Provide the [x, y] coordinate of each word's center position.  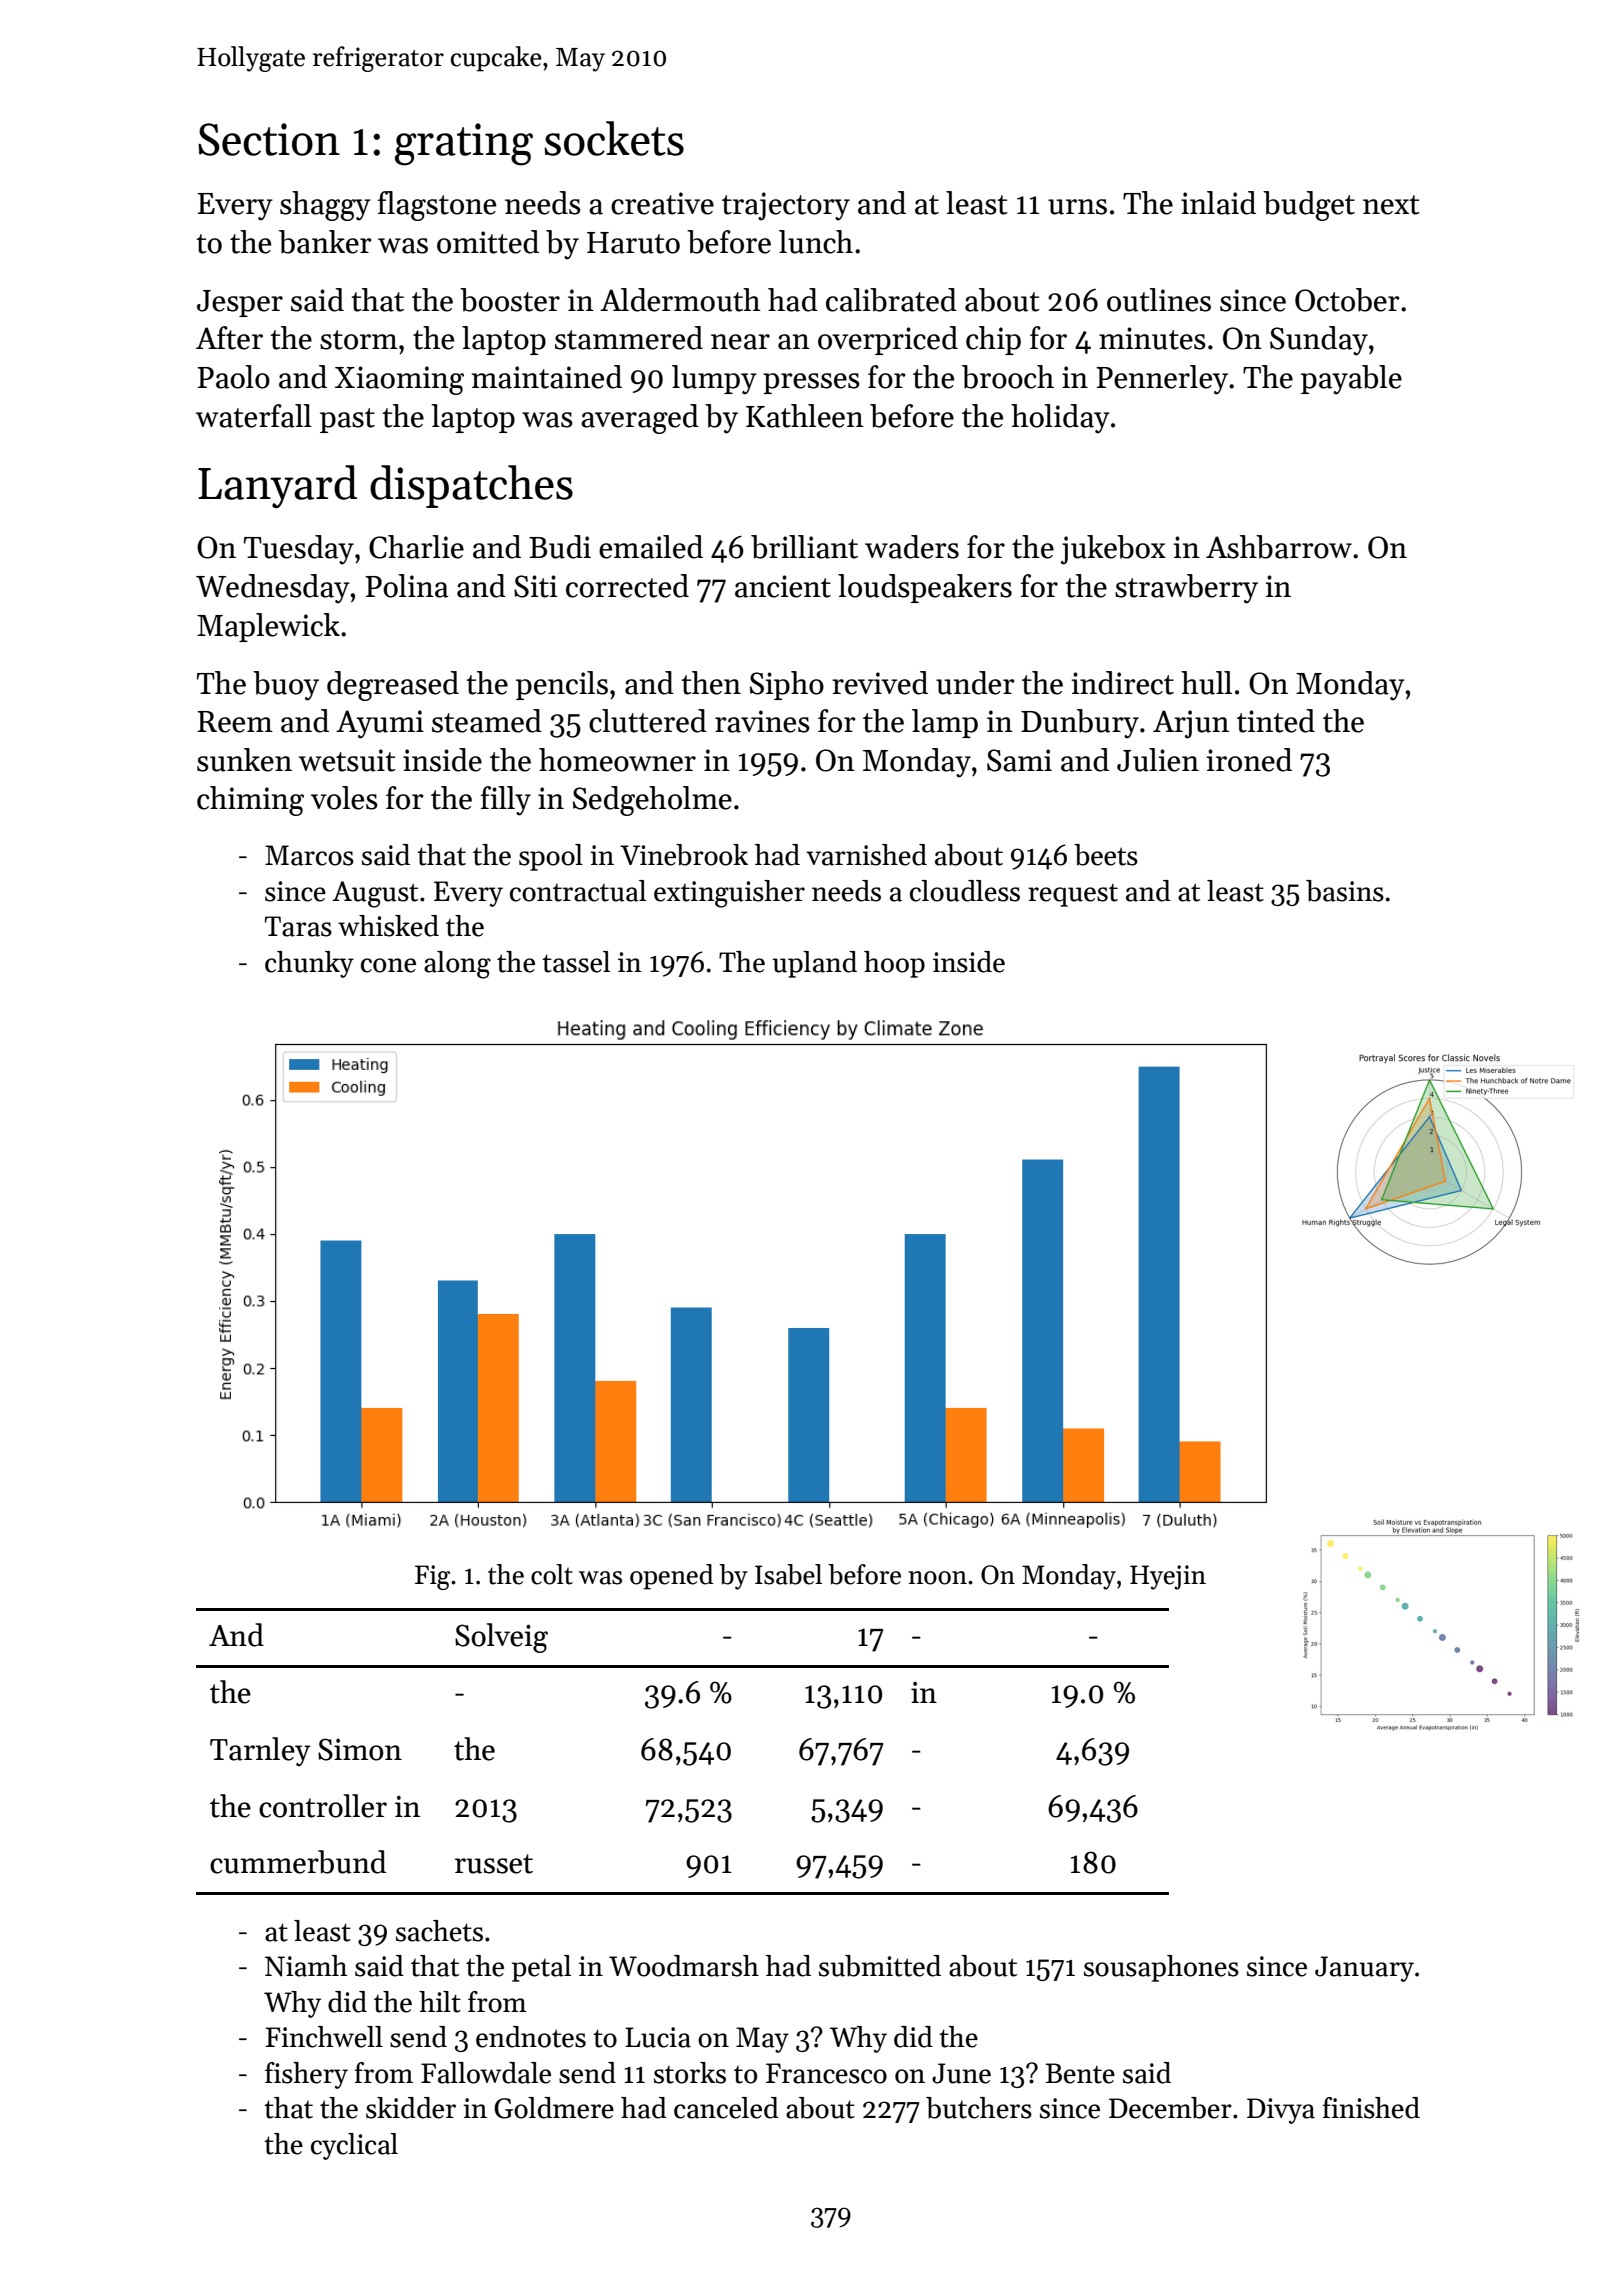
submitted [880, 1966]
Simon [360, 1749]
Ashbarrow [1279, 547]
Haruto [633, 243]
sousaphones [1161, 1968]
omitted [488, 242]
